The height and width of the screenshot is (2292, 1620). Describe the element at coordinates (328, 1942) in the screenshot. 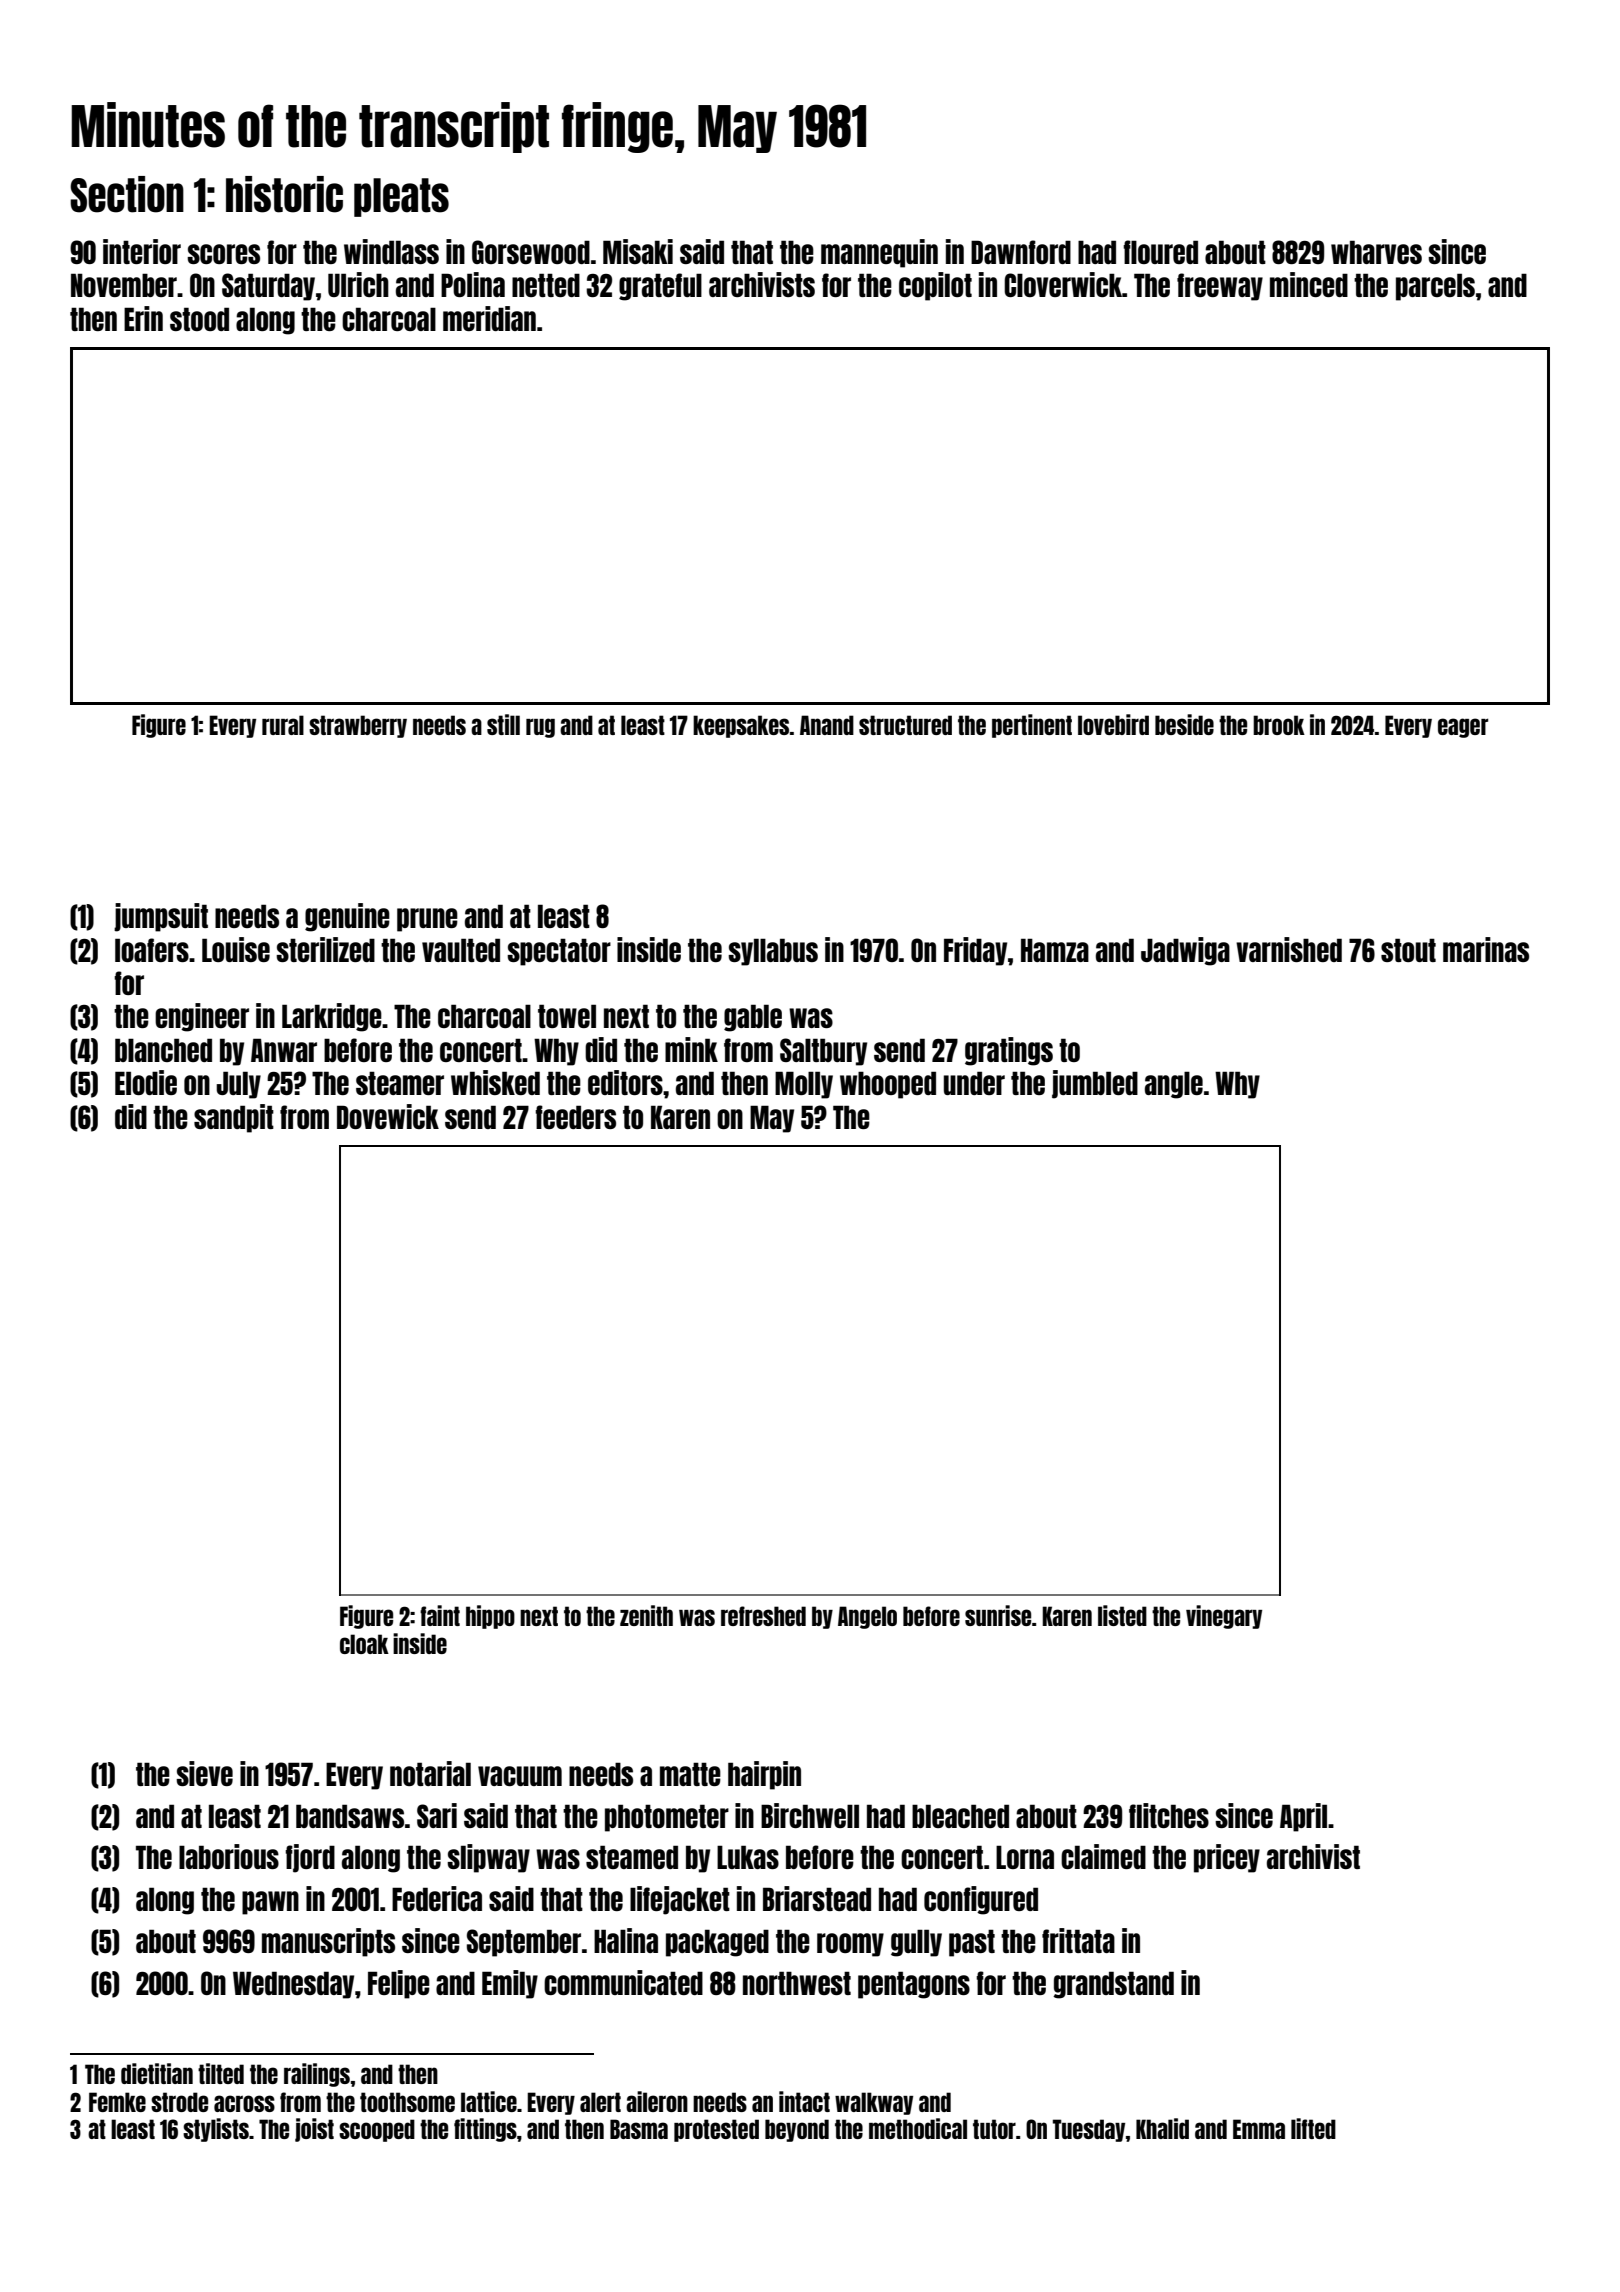

I see `manuscripts` at that location.
